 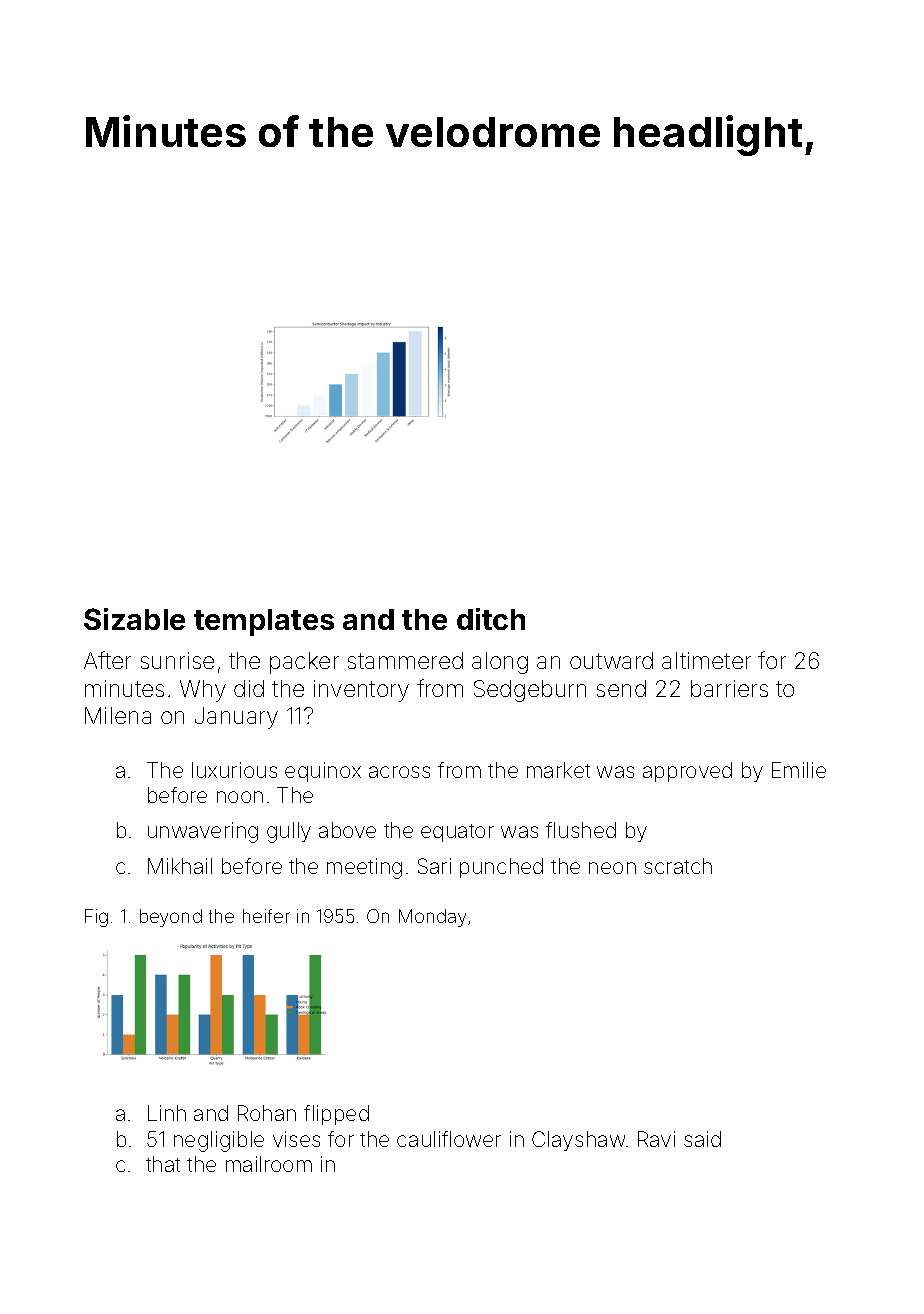 What do you see at coordinates (501, 868) in the image?
I see `punched` at bounding box center [501, 868].
